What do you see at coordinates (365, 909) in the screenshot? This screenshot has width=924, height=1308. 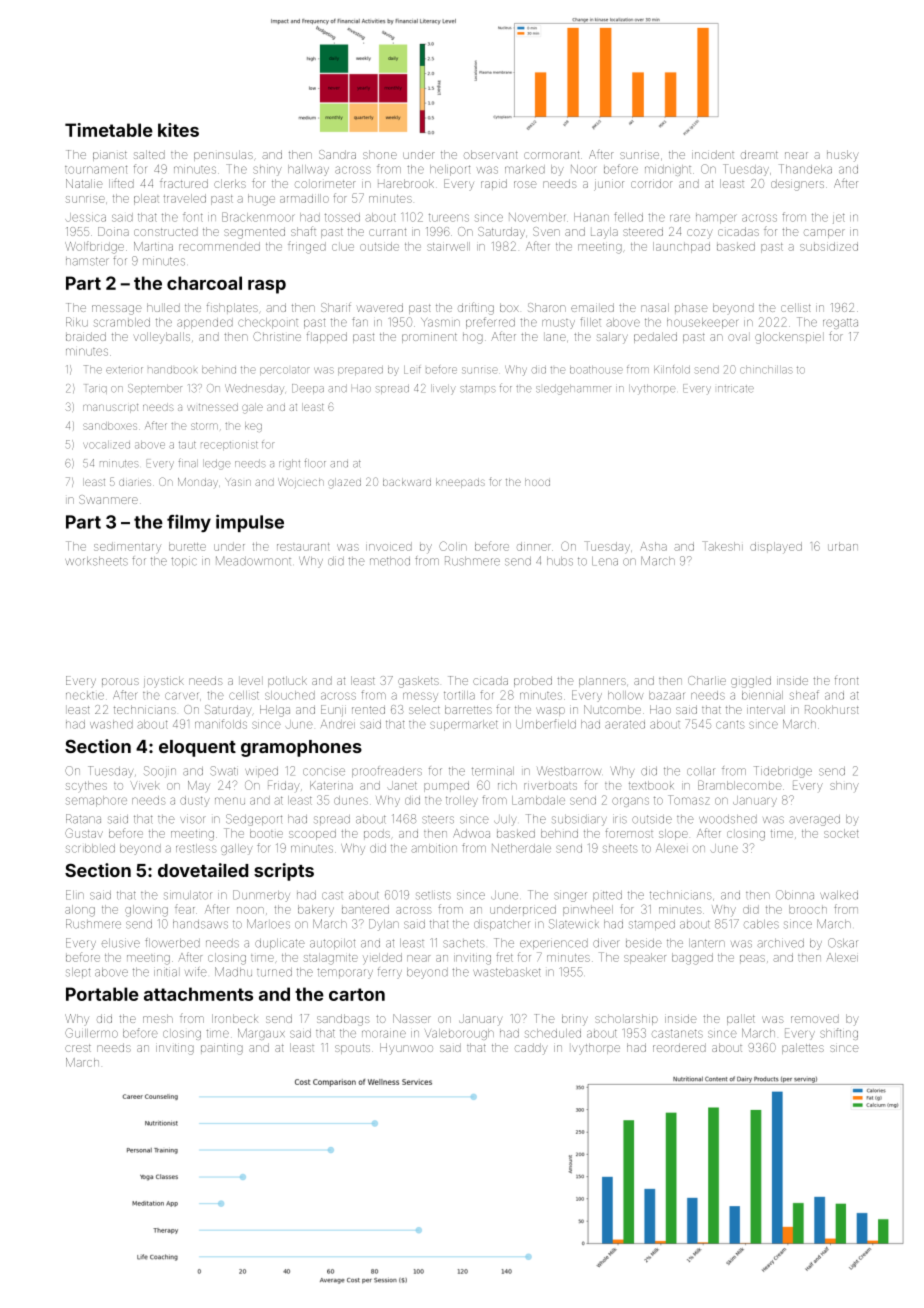 I see `bantered` at bounding box center [365, 909].
